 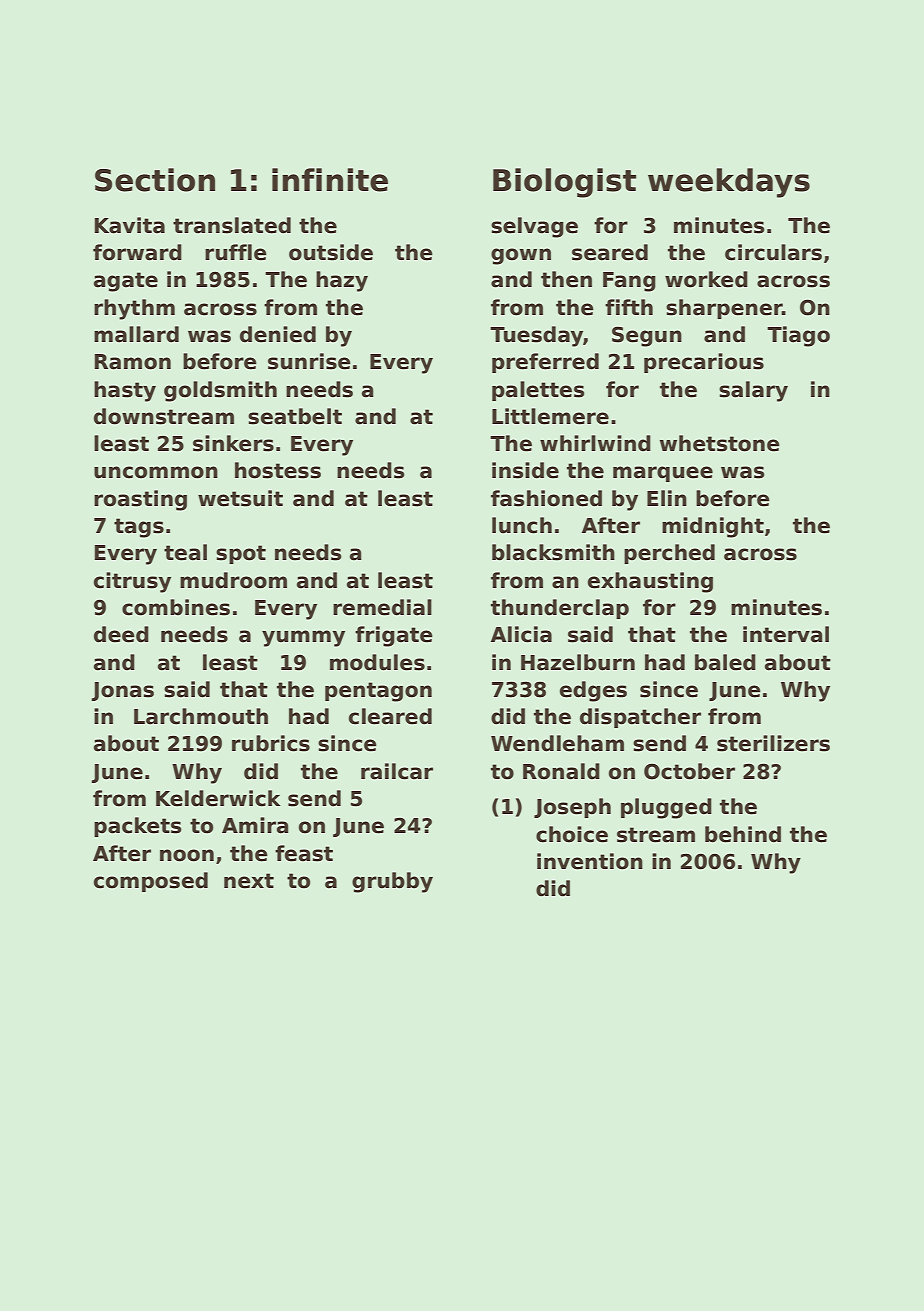 What do you see at coordinates (610, 252) in the screenshot?
I see `seared` at bounding box center [610, 252].
